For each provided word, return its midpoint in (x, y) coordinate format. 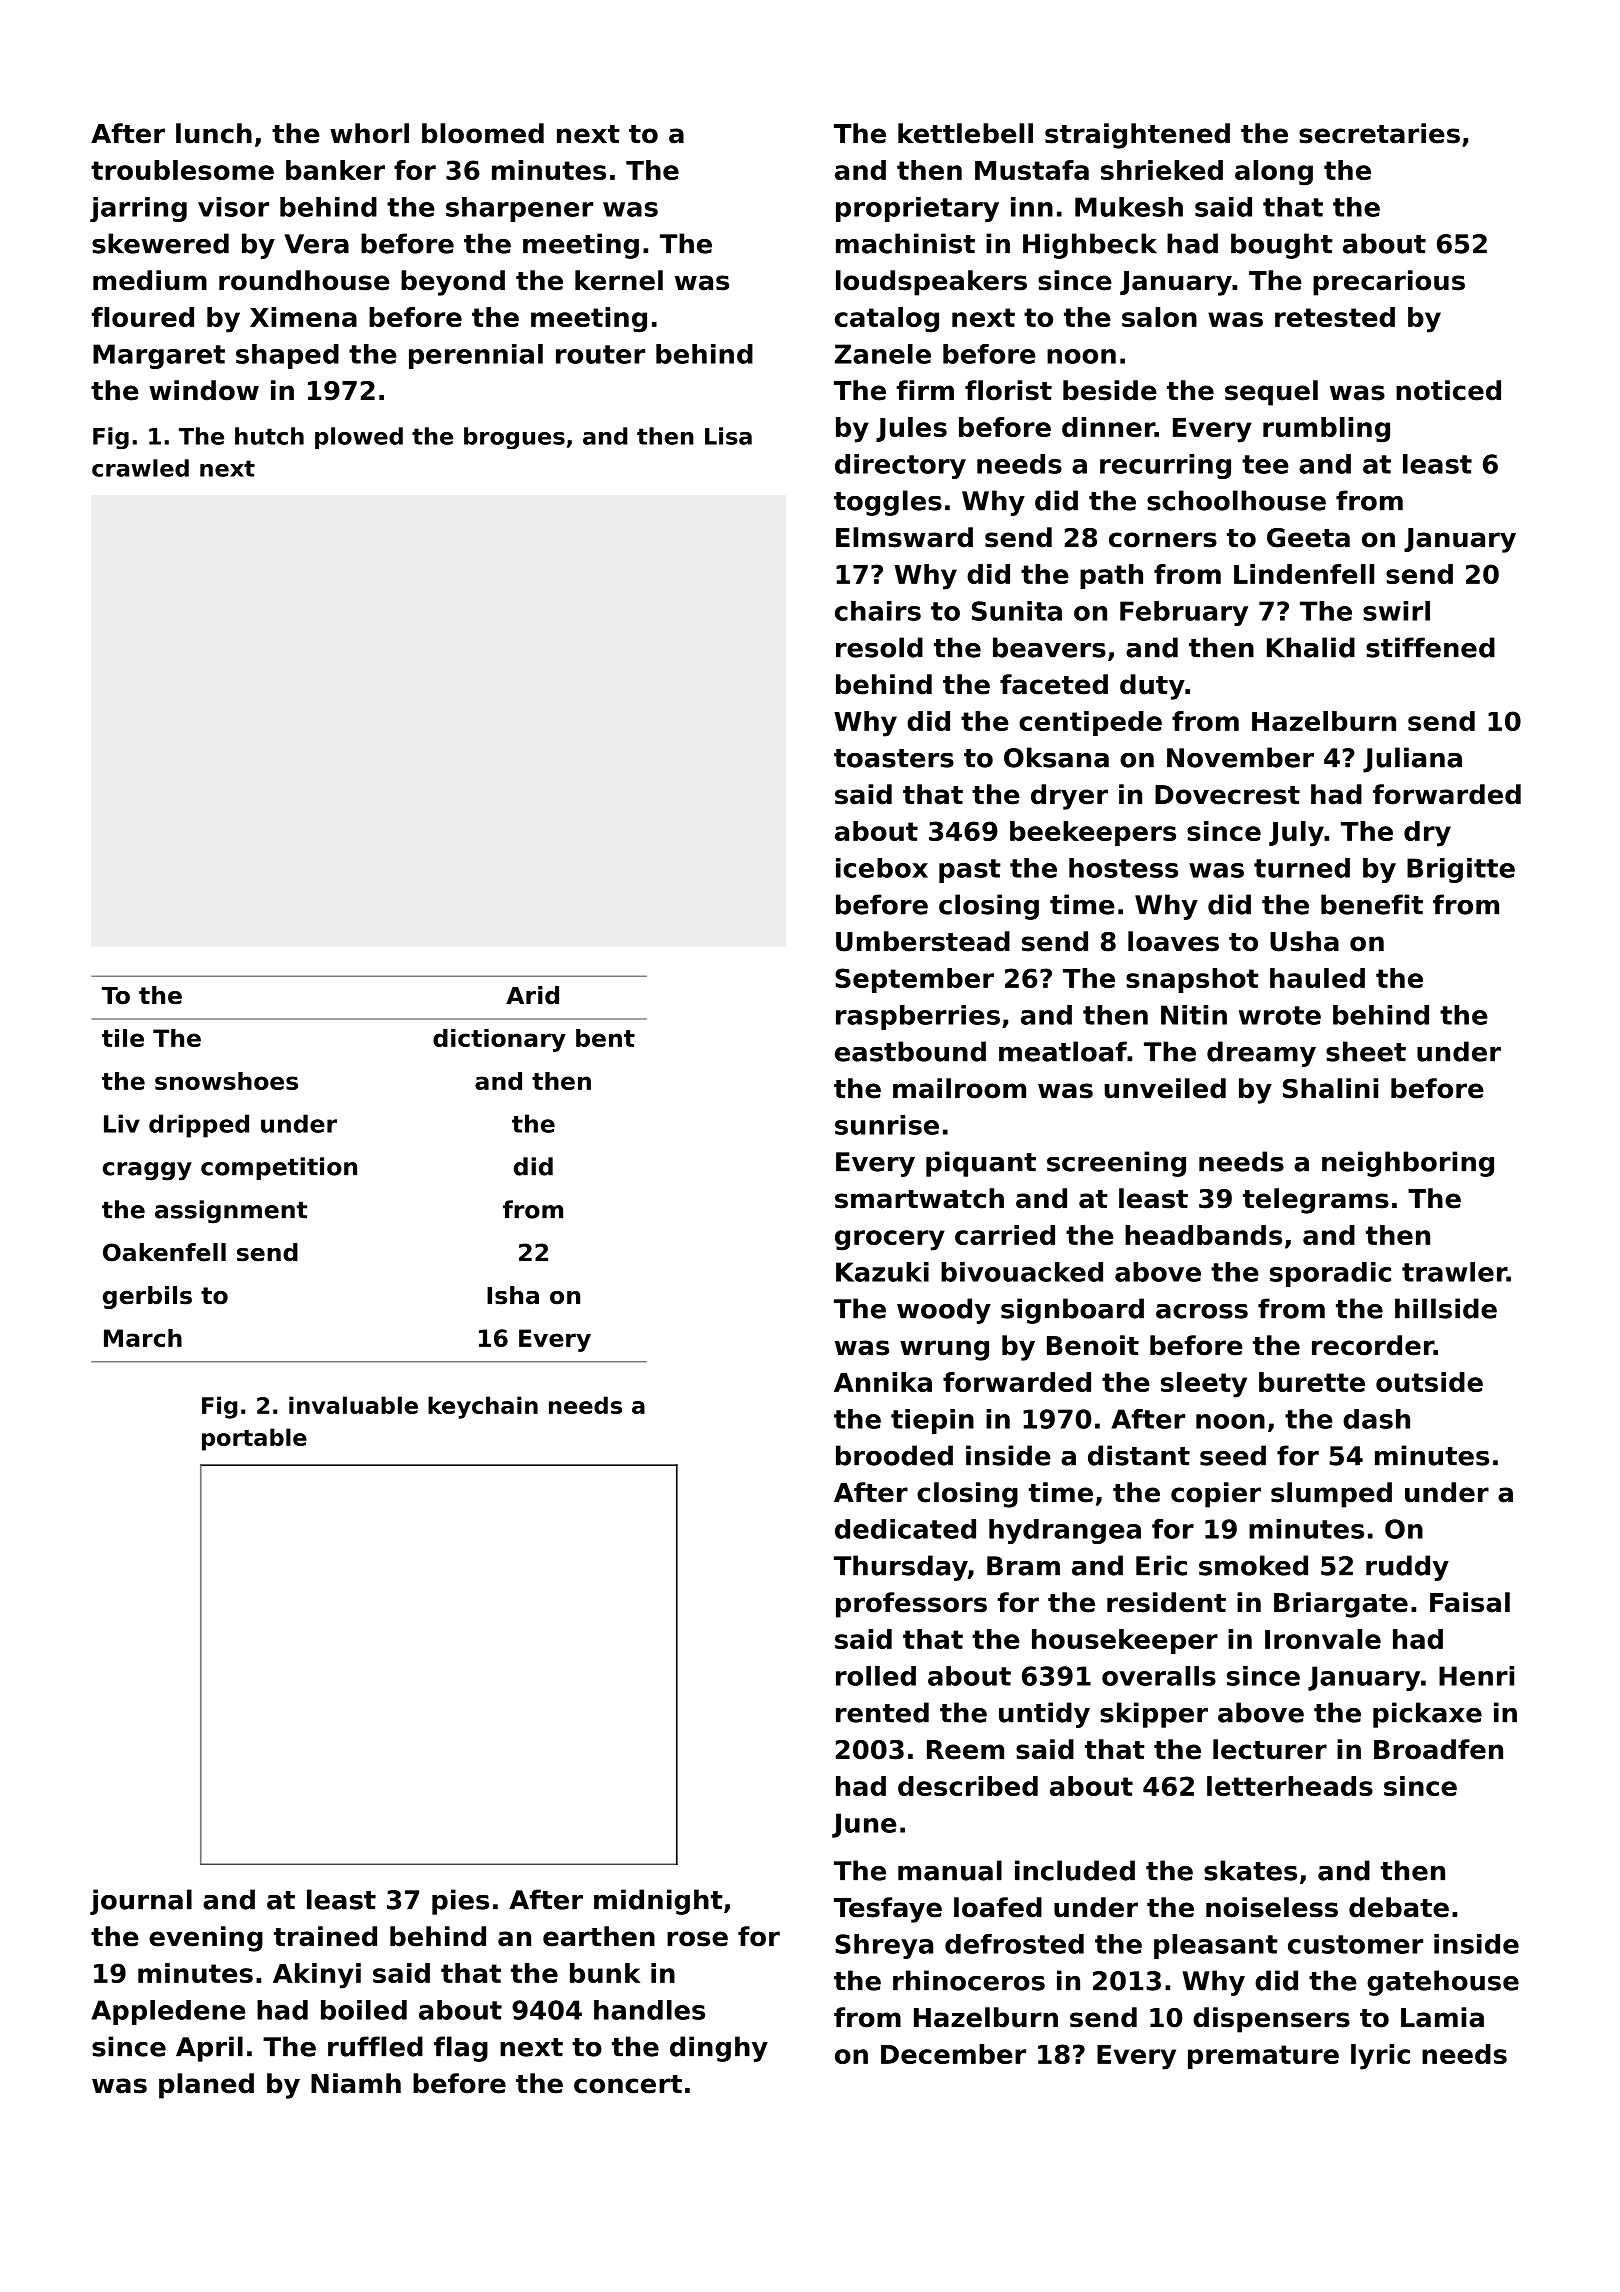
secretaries (1379, 133)
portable (254, 1439)
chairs (878, 611)
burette (1312, 1382)
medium (150, 280)
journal (141, 1902)
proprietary (917, 209)
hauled (1317, 978)
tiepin (932, 1421)
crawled (140, 468)
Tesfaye (888, 1910)
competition (279, 1168)
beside (1110, 390)
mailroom (959, 1088)
